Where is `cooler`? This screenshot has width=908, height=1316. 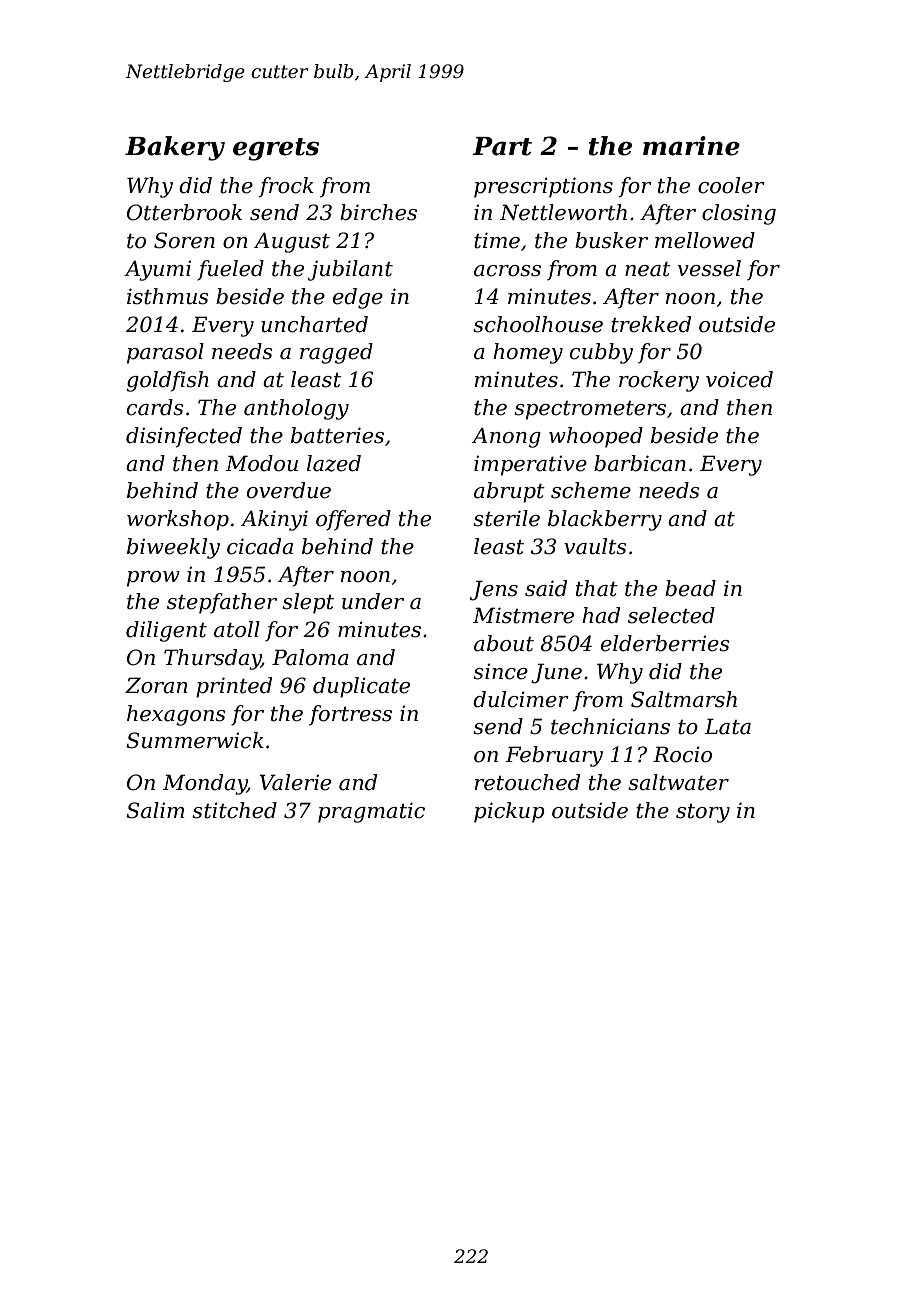
cooler is located at coordinates (731, 185).
